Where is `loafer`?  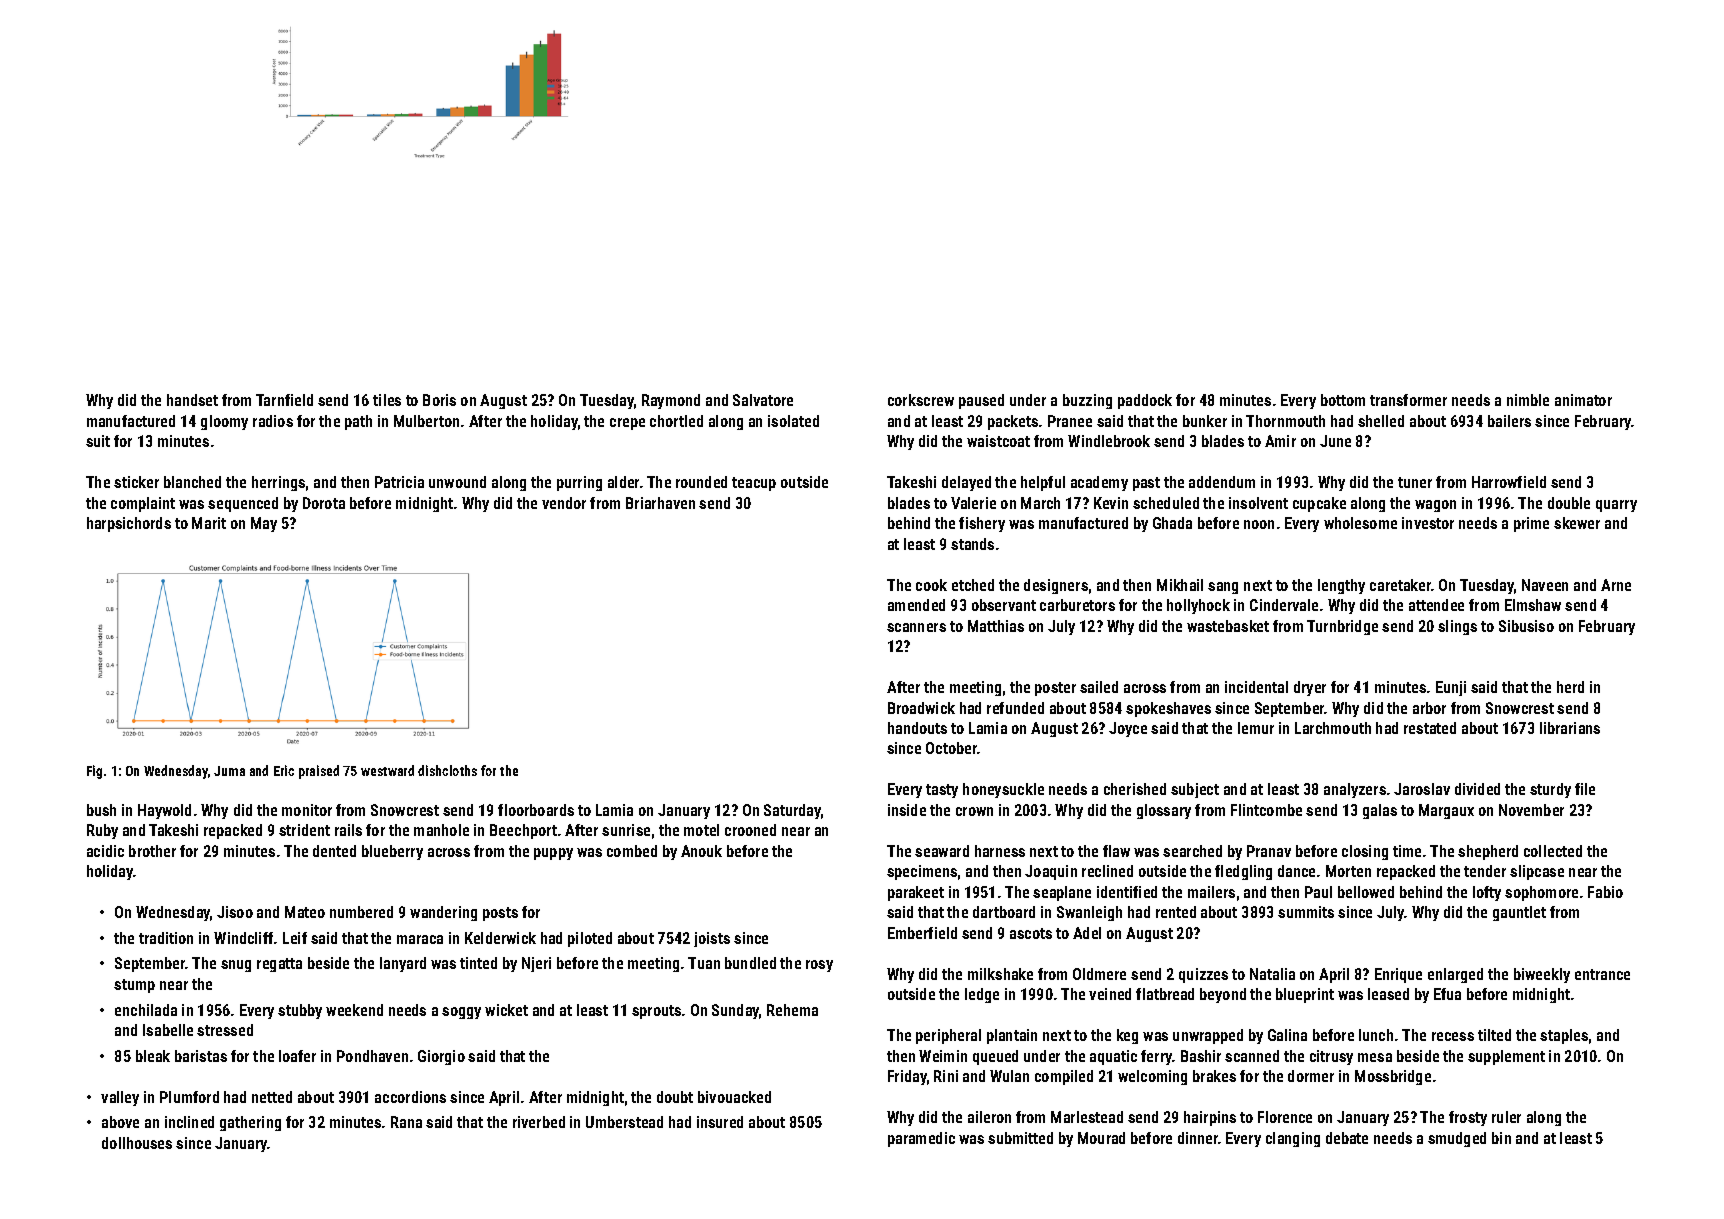 loafer is located at coordinates (297, 1056).
